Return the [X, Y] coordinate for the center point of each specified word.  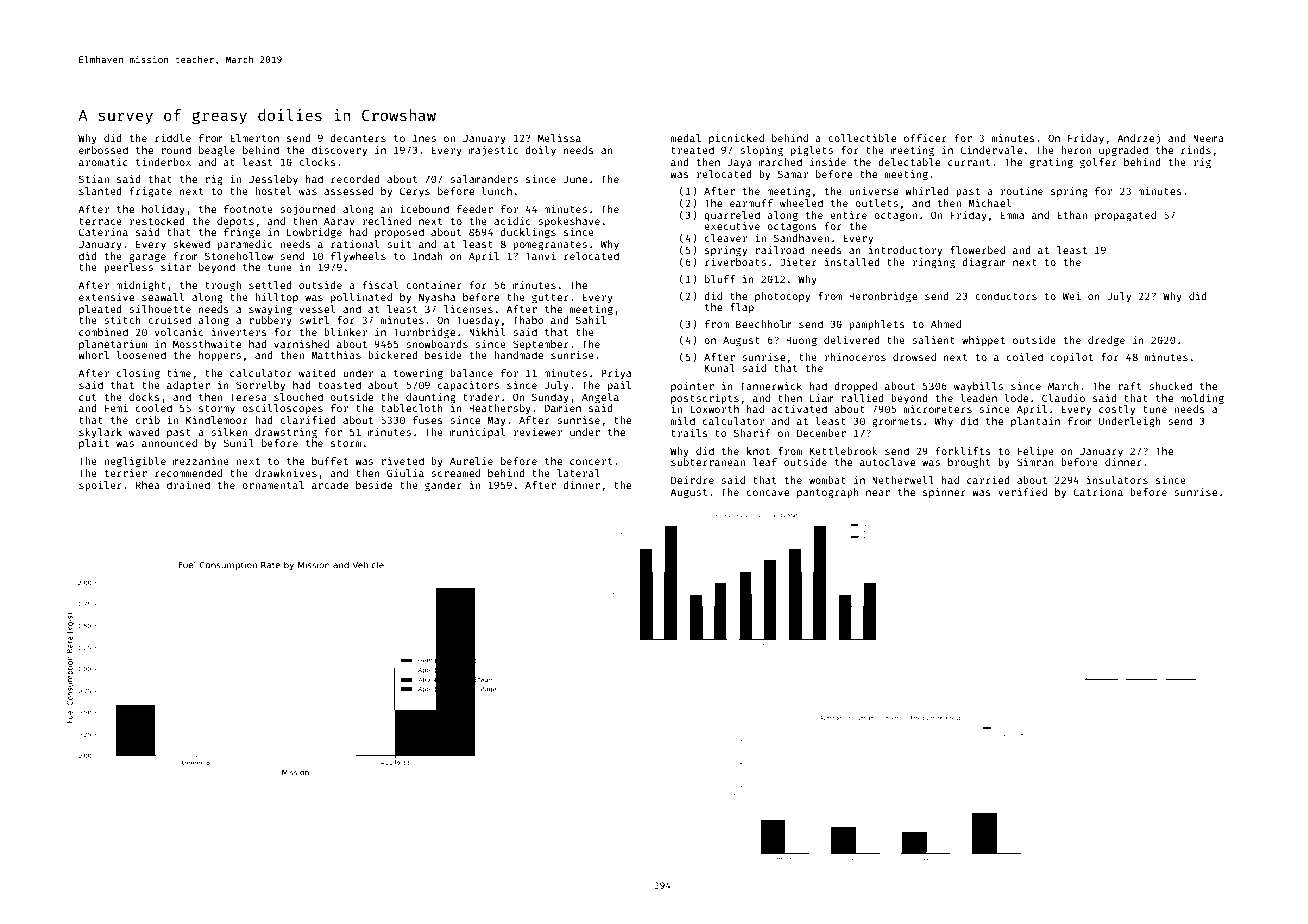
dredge [1106, 341]
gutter [550, 299]
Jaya [740, 163]
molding [1202, 399]
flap [742, 308]
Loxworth [714, 409]
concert [591, 461]
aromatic [103, 162]
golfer [1098, 163]
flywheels [358, 257]
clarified [308, 420]
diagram [984, 263]
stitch [122, 320]
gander [443, 486]
